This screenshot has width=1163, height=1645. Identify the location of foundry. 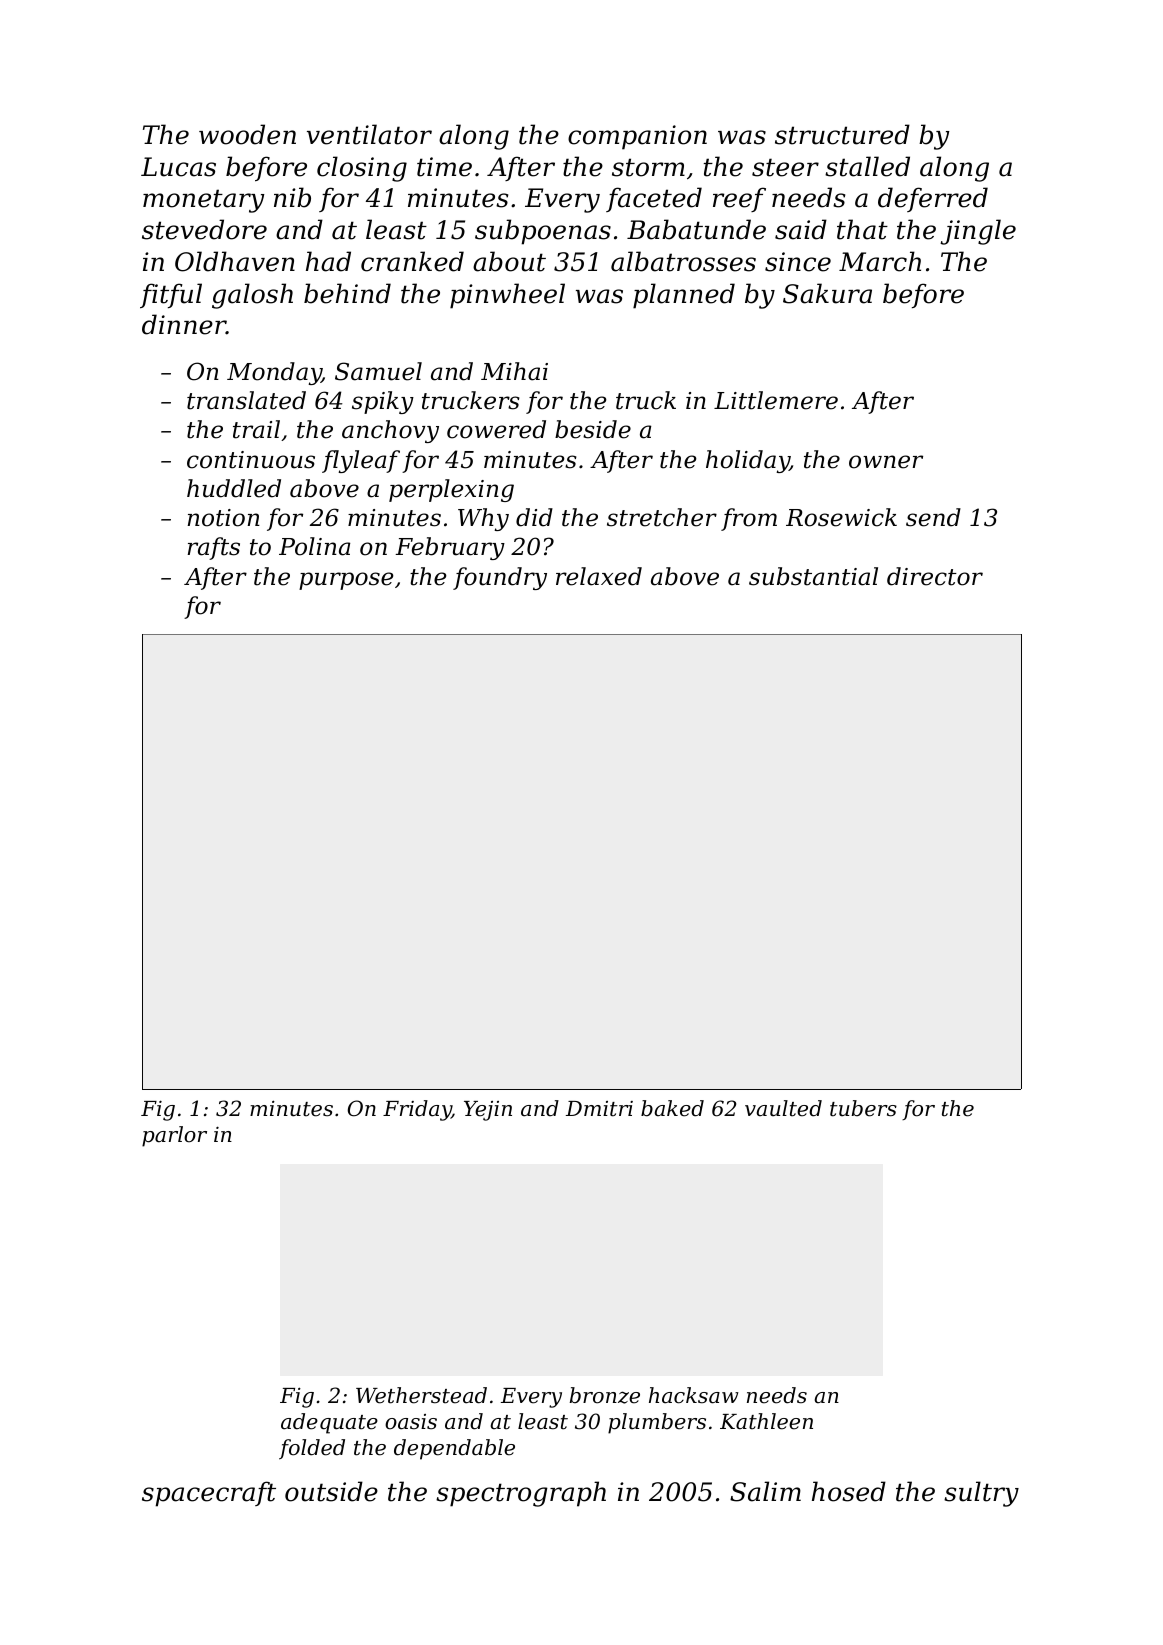
(500, 578).
